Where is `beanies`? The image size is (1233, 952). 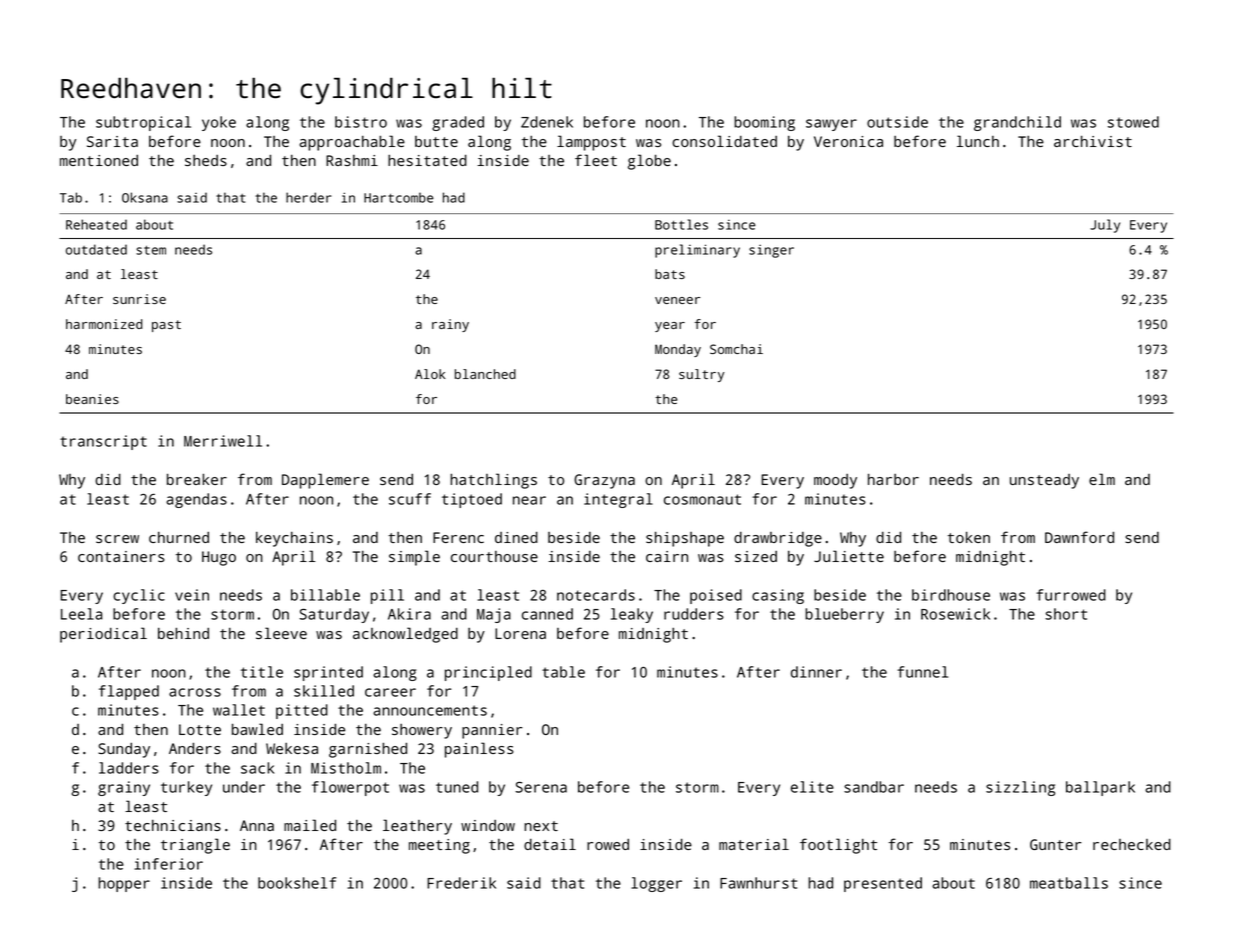 beanies is located at coordinates (92, 399).
